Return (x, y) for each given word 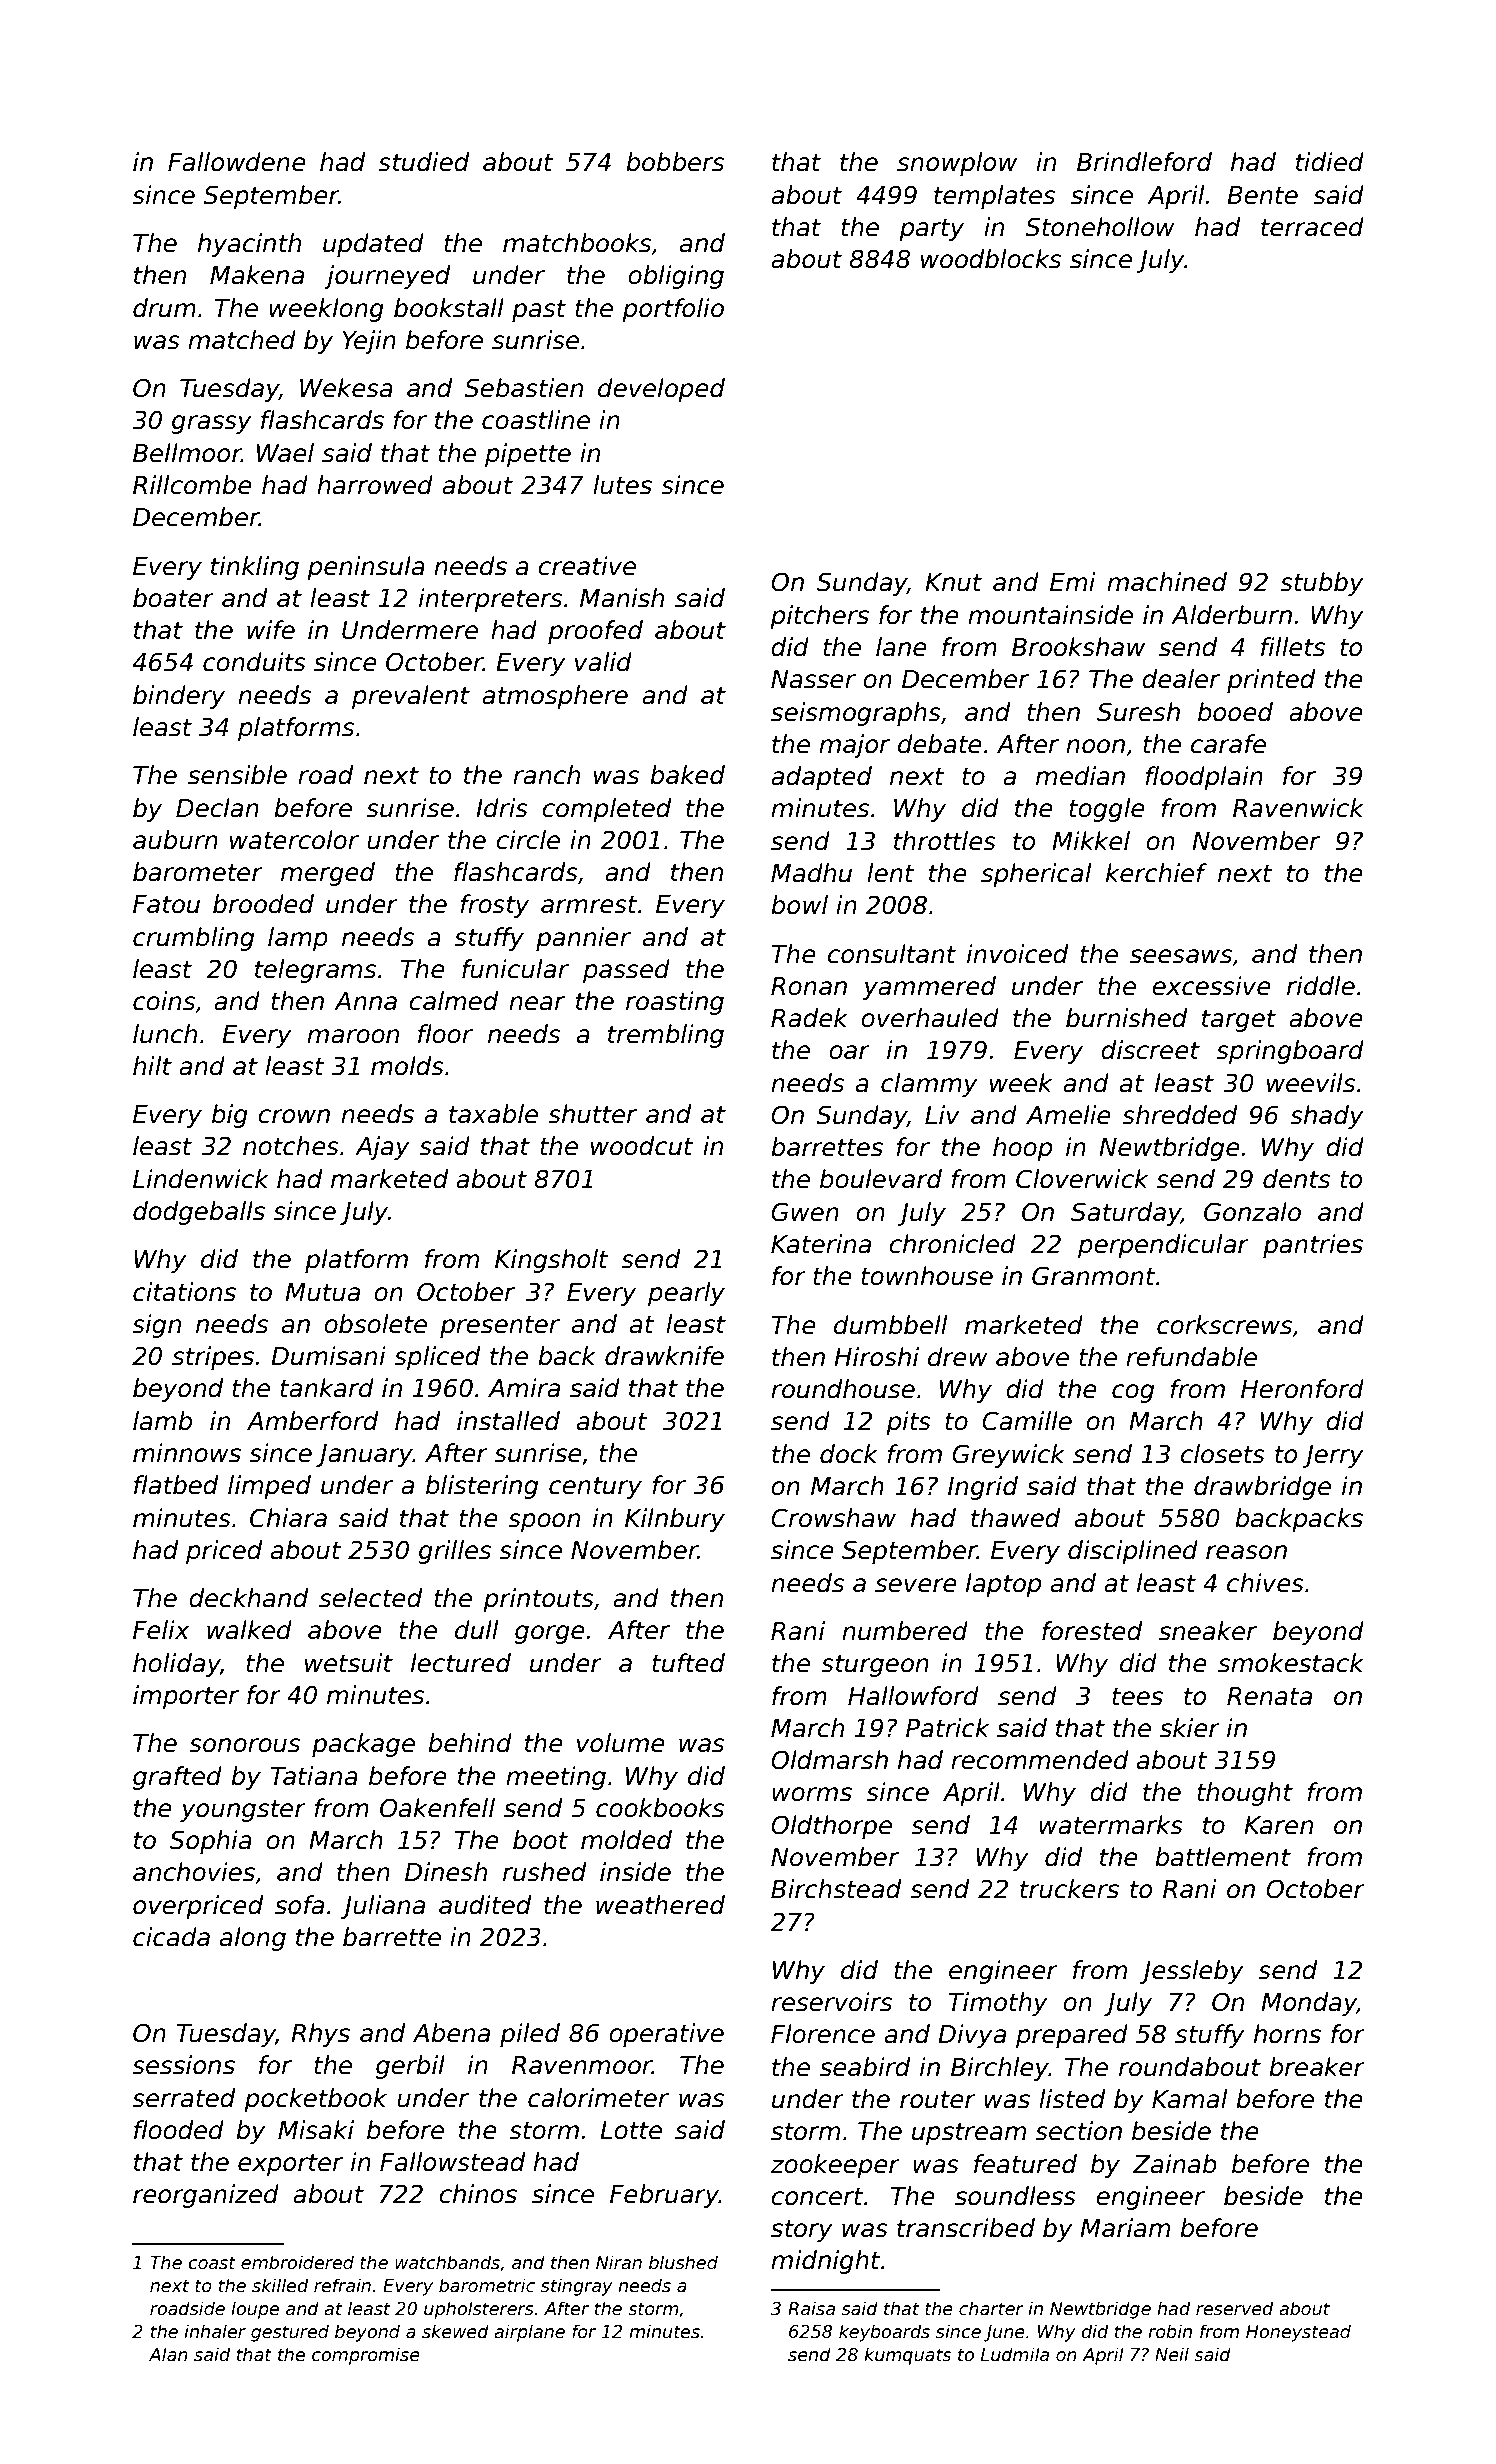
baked (687, 775)
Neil (1172, 2354)
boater (173, 598)
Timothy (998, 2004)
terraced (1312, 227)
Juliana (383, 1907)
